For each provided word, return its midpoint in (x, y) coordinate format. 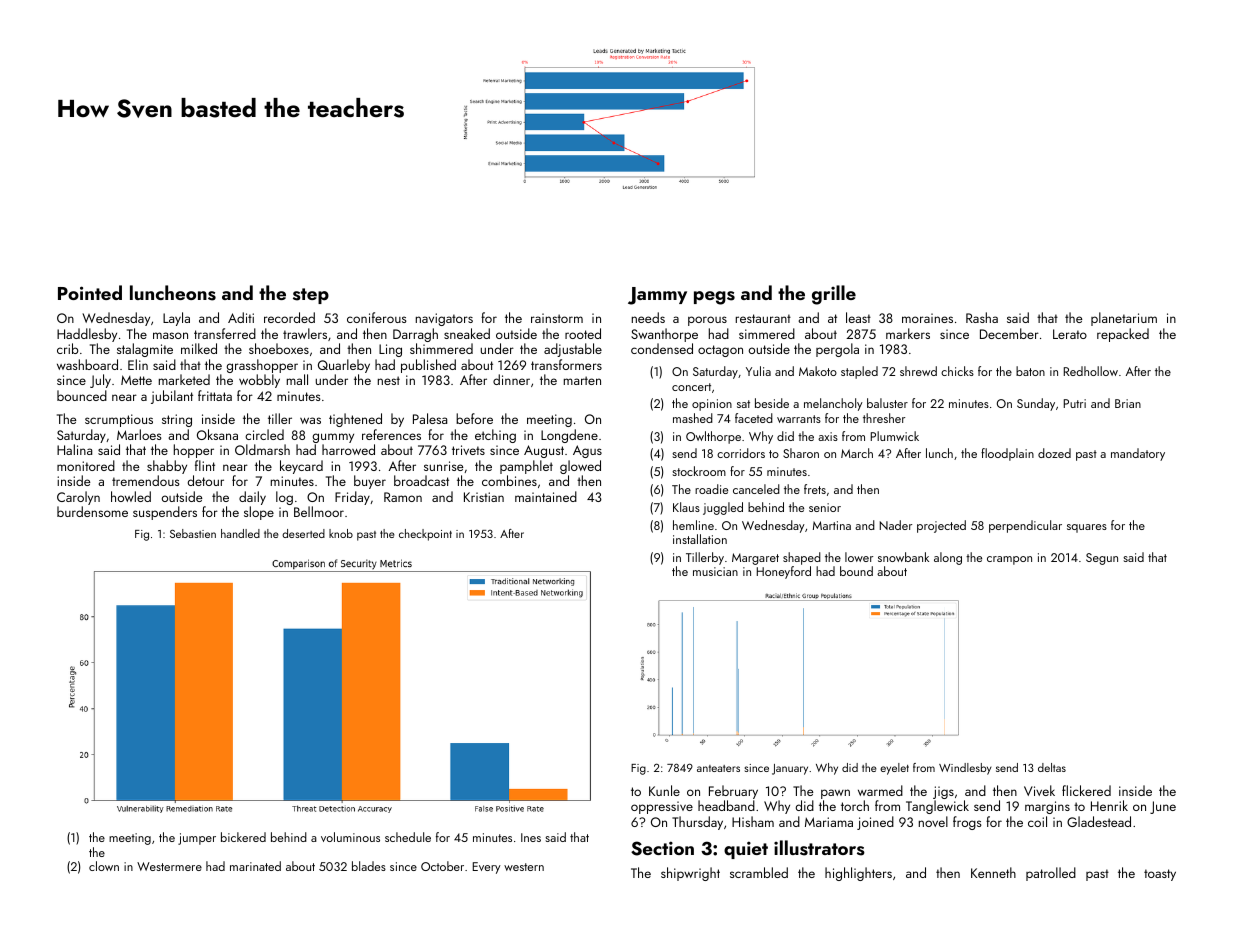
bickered (243, 837)
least (858, 317)
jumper (197, 839)
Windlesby (965, 769)
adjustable (573, 350)
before (474, 418)
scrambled (759, 872)
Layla (176, 319)
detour (206, 480)
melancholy (833, 404)
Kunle (664, 790)
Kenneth (993, 872)
